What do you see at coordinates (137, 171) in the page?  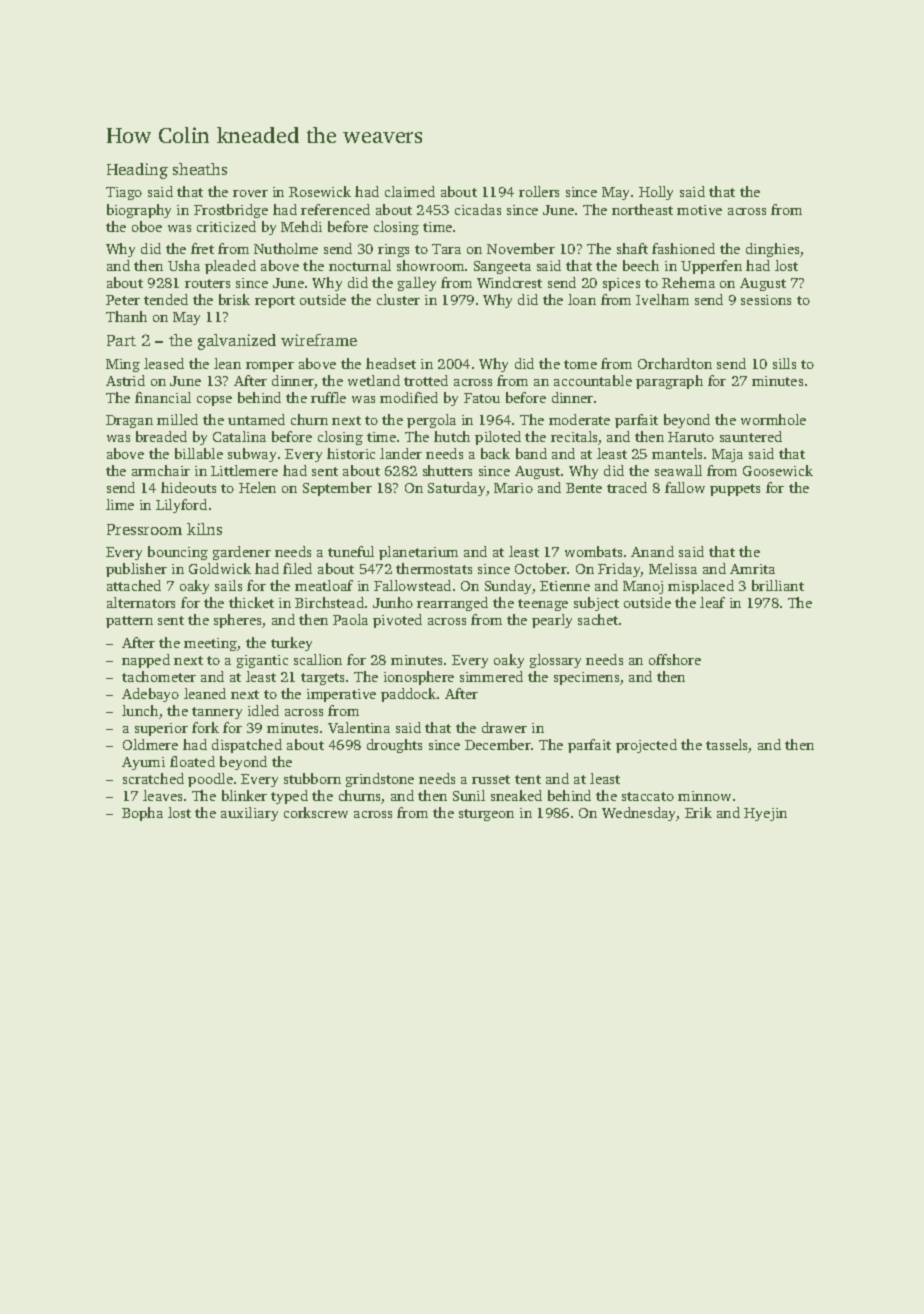 I see `Heading` at bounding box center [137, 171].
